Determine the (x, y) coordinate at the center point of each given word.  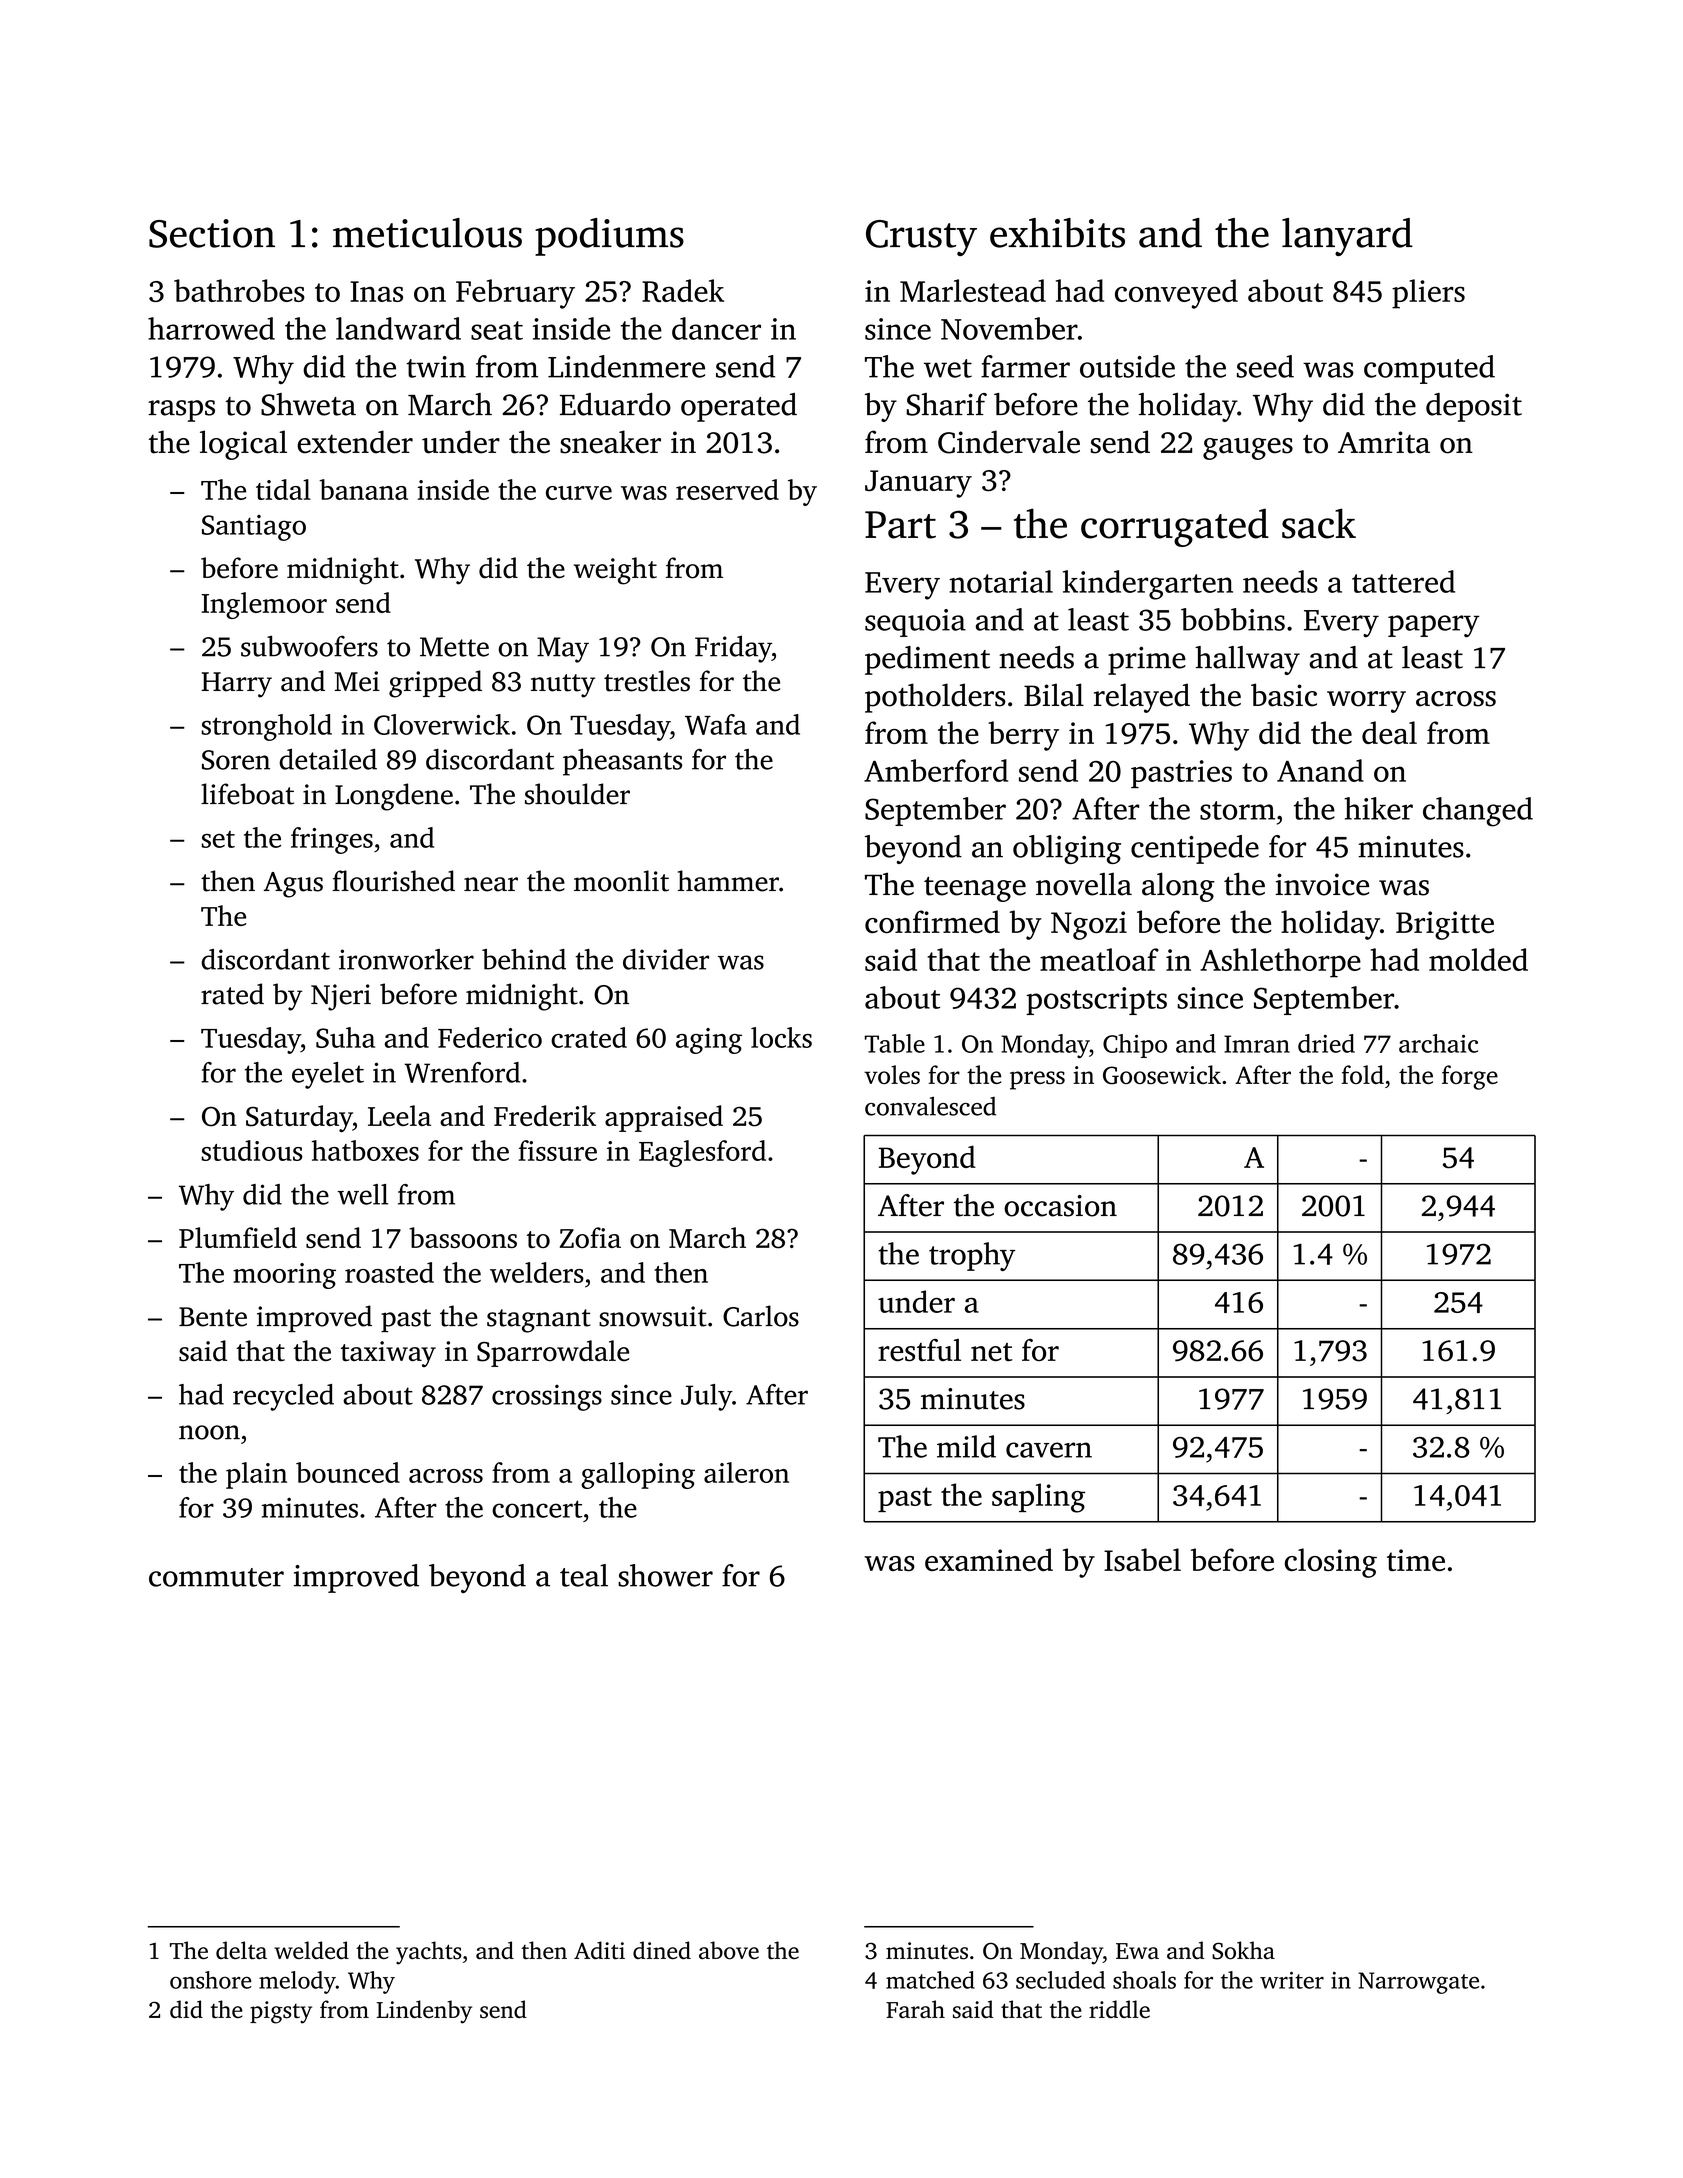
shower (665, 1575)
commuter (216, 1577)
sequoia (915, 623)
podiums (609, 237)
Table (895, 1043)
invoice (1322, 884)
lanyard (1347, 237)
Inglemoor (264, 605)
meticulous (427, 233)
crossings (547, 1397)
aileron (746, 1472)
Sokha (1243, 1950)
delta (241, 1950)
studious (252, 1150)
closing (1331, 1563)
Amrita (1384, 442)
